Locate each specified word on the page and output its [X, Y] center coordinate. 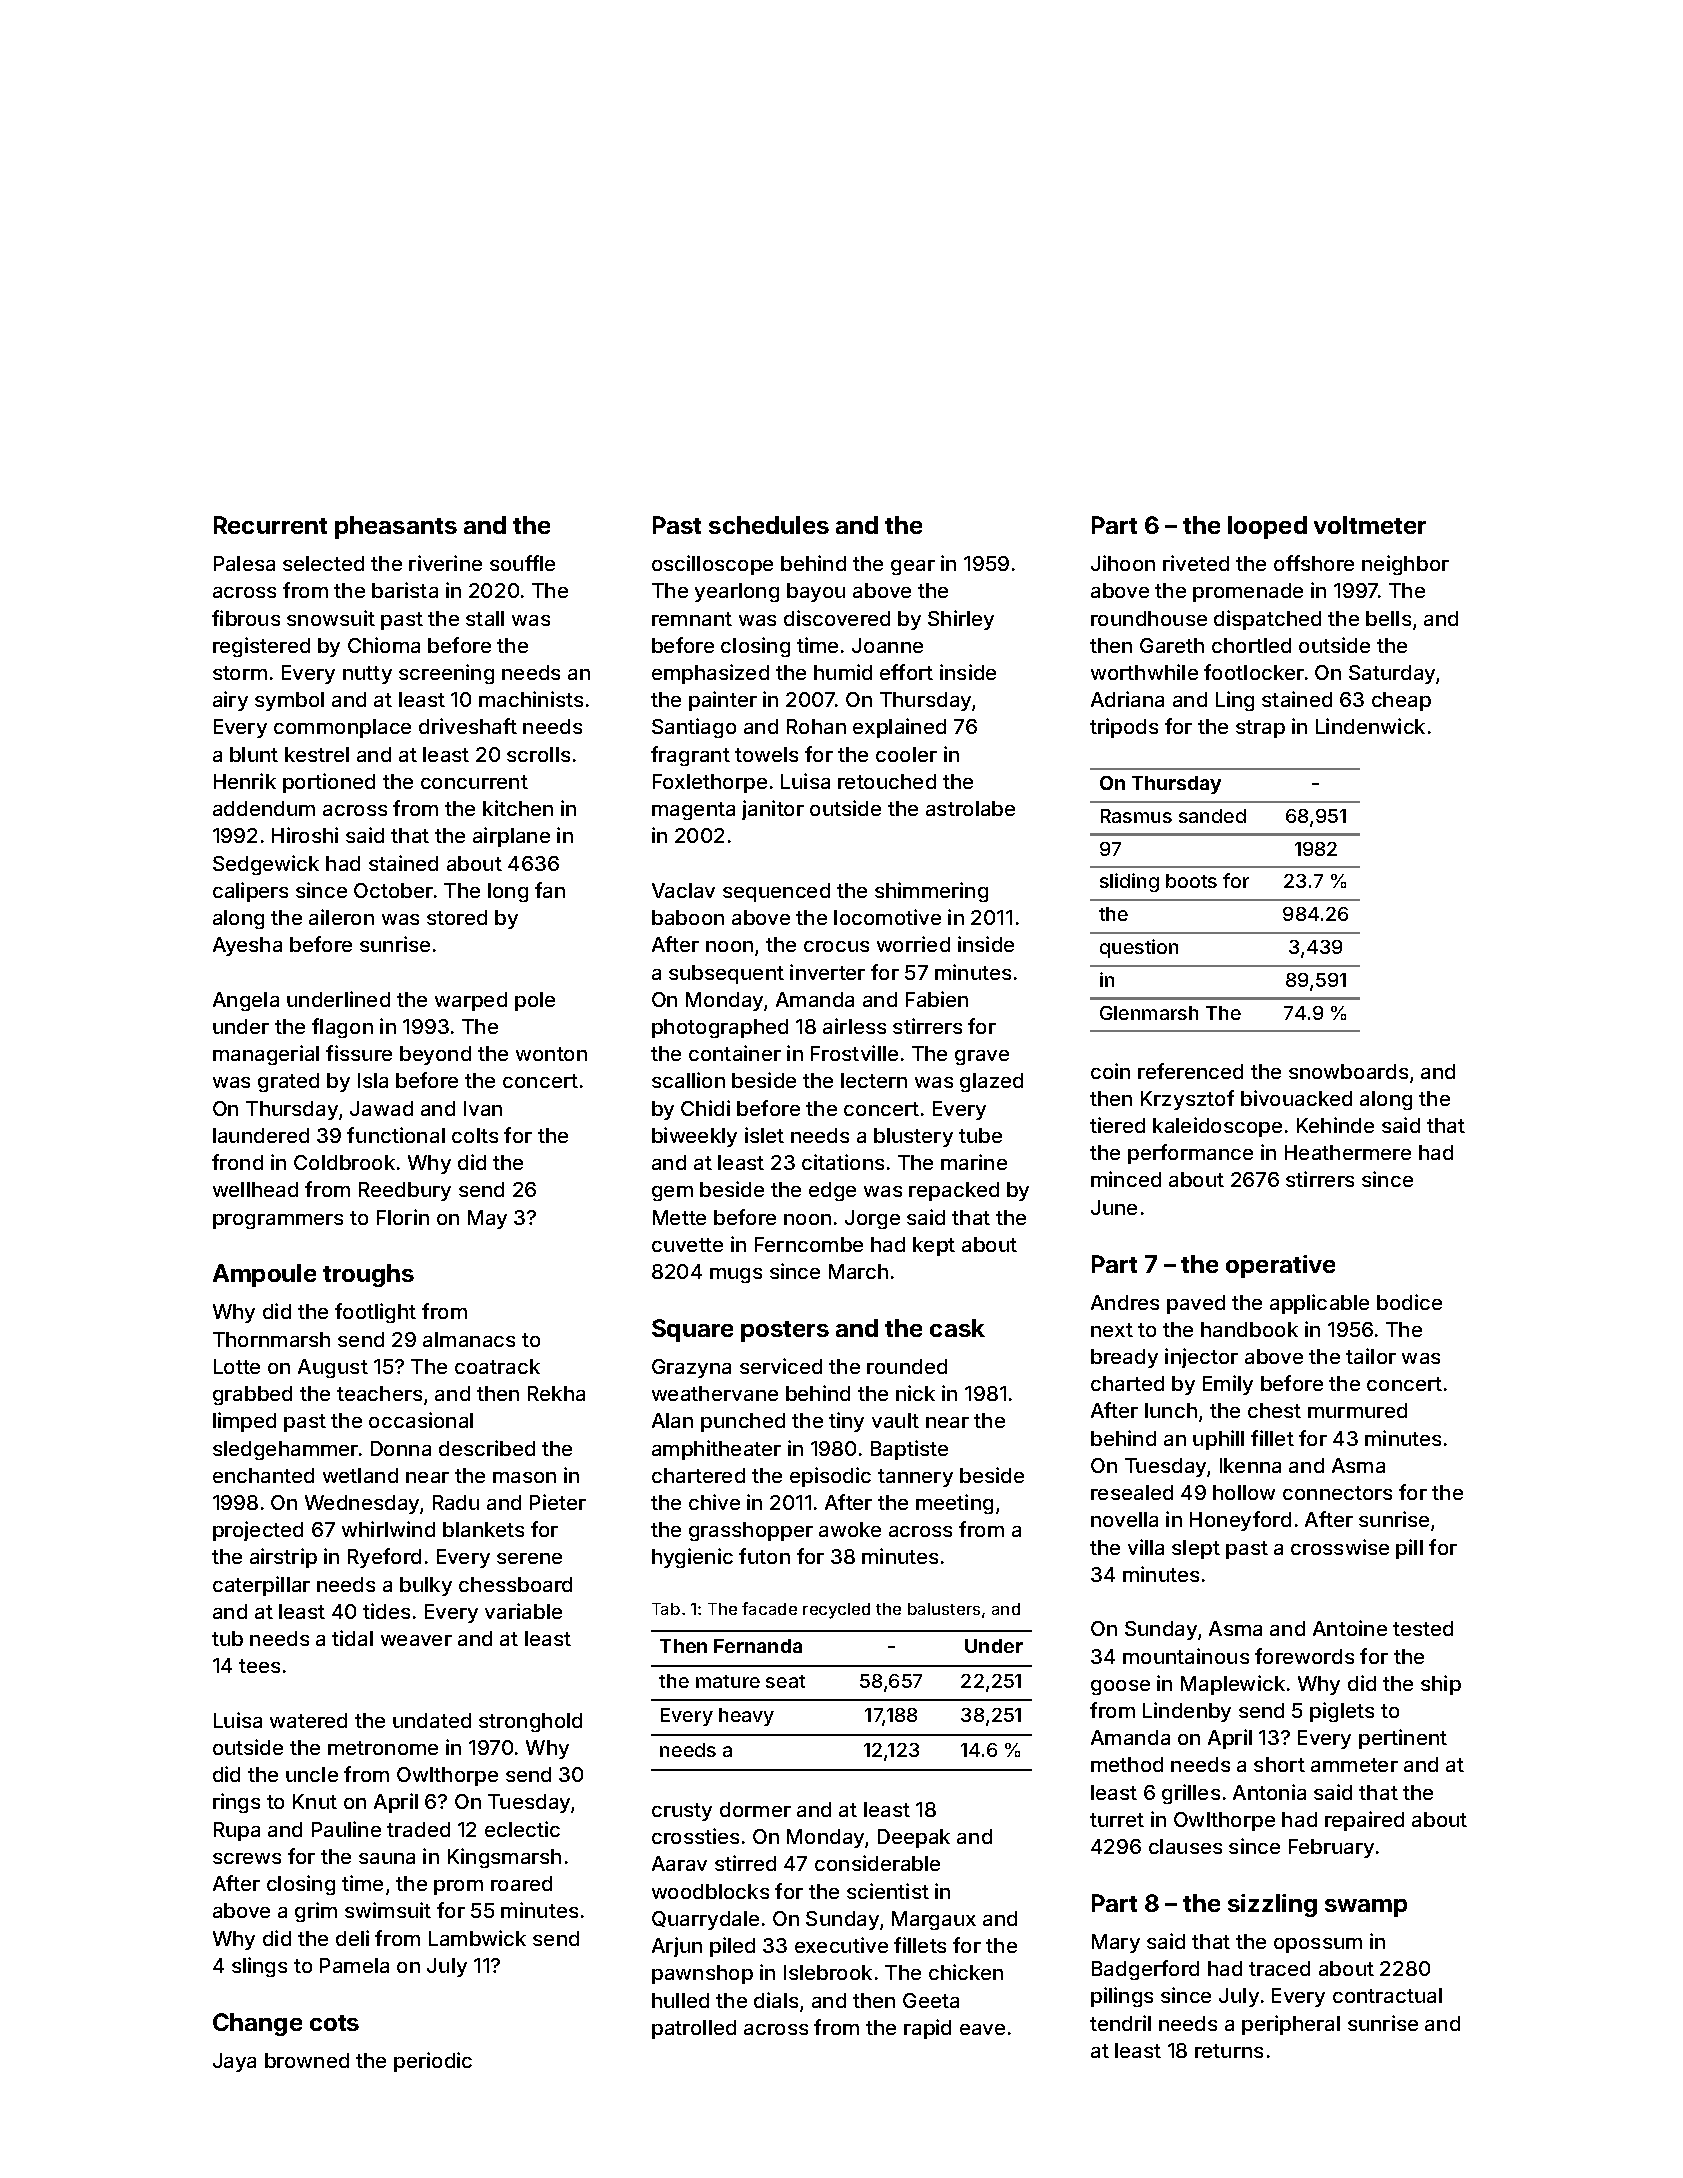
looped [1267, 527]
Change [257, 2024]
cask [957, 1328]
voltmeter [1370, 525]
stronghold [530, 1722]
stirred [745, 1863]
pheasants [396, 527]
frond [237, 1162]
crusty [682, 1812]
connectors [1337, 1493]
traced [1279, 1968]
